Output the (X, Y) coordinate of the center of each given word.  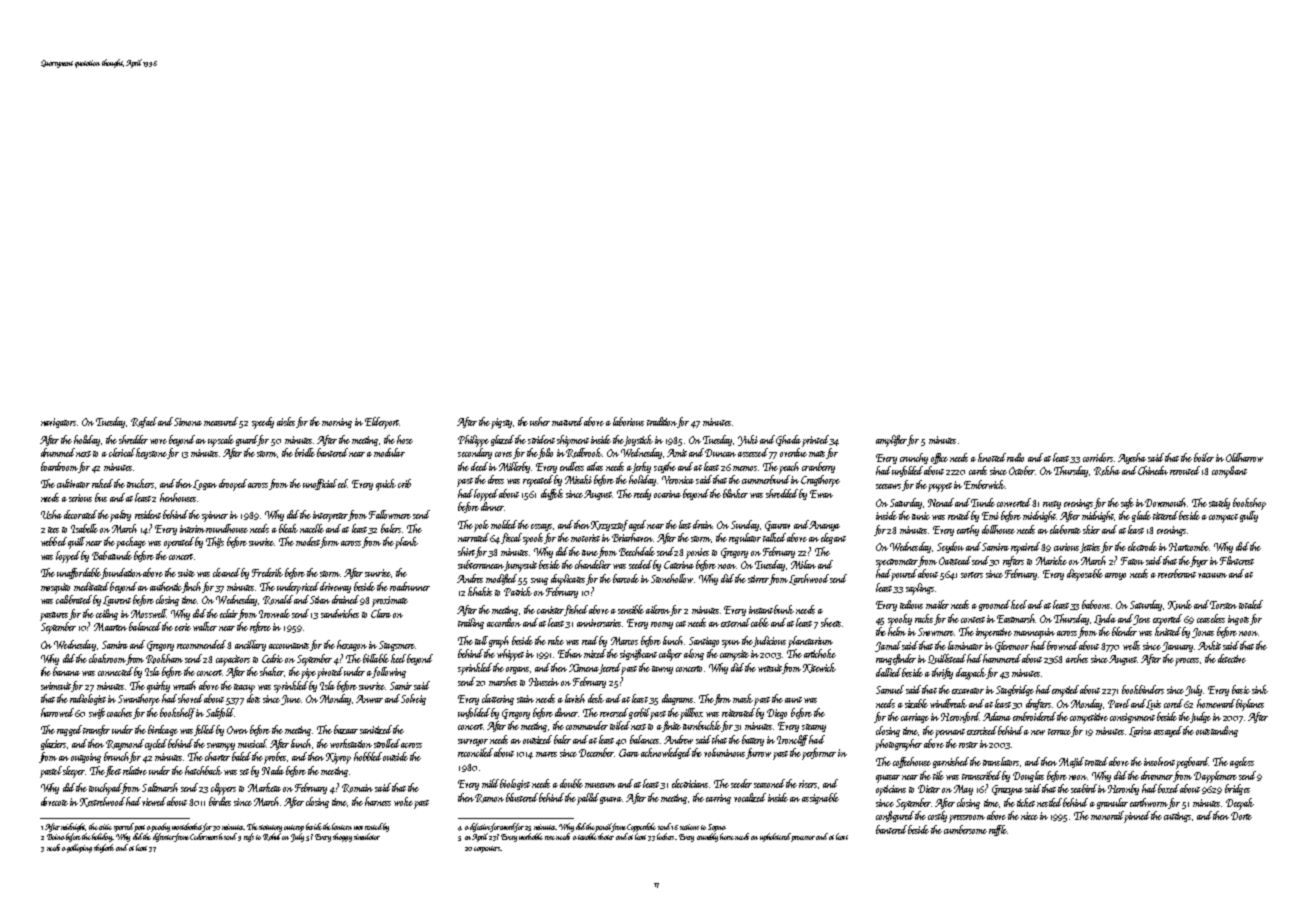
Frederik (267, 572)
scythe (665, 467)
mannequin (1034, 633)
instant (762, 610)
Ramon (489, 798)
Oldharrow (1244, 457)
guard (247, 440)
